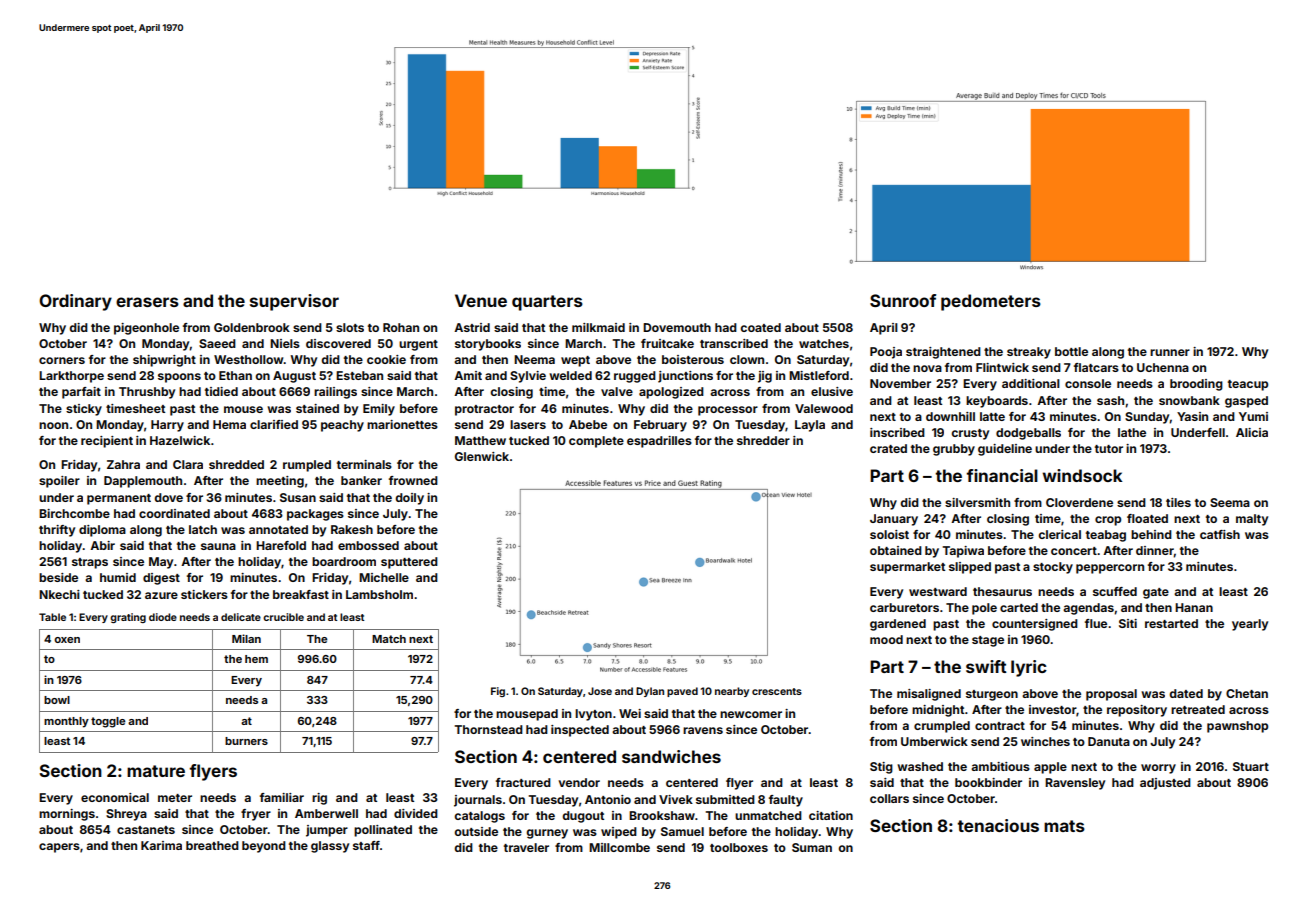  What do you see at coordinates (1246, 402) in the image?
I see `gasped` at bounding box center [1246, 402].
